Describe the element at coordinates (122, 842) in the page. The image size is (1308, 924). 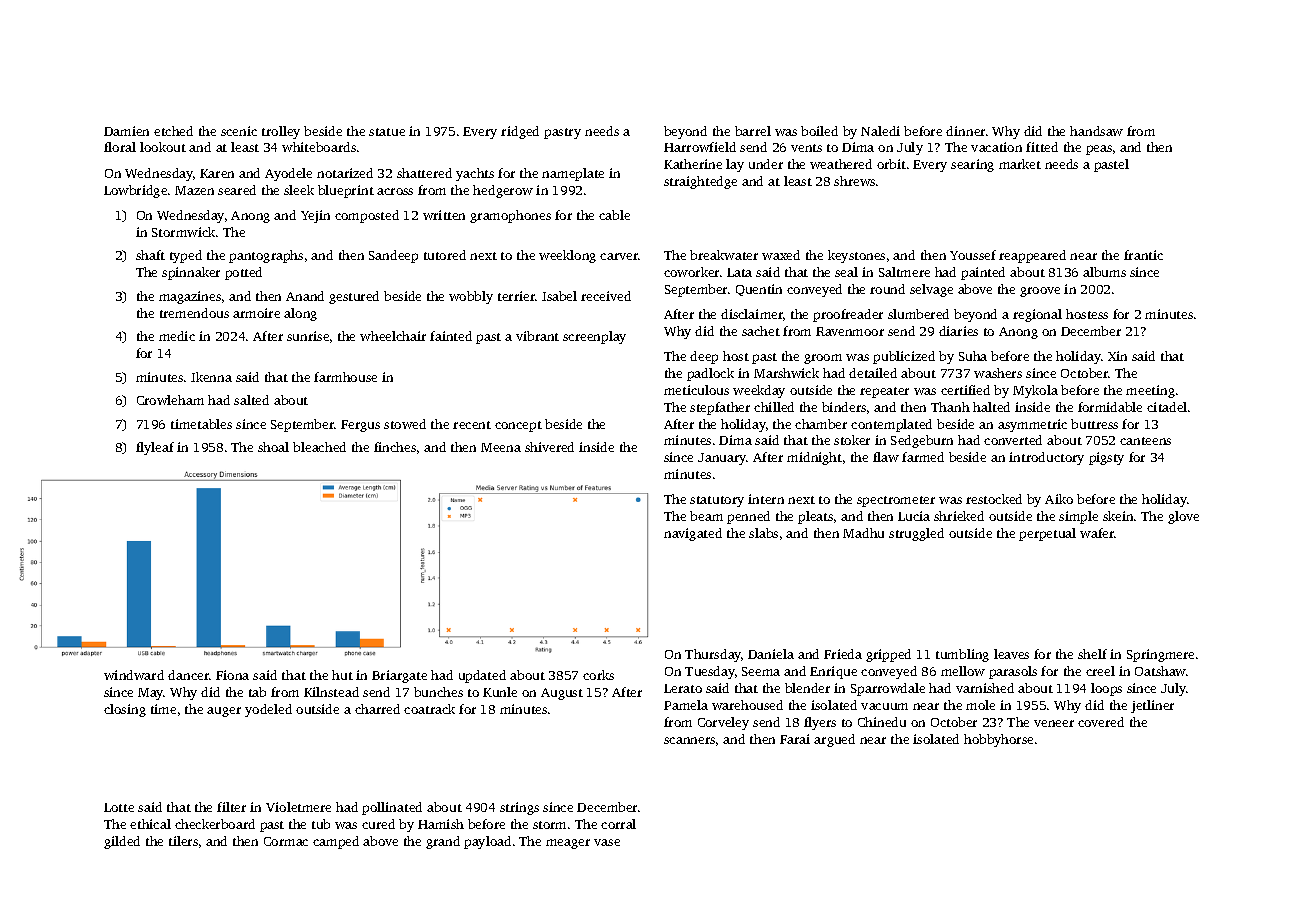
I see `gilded` at that location.
